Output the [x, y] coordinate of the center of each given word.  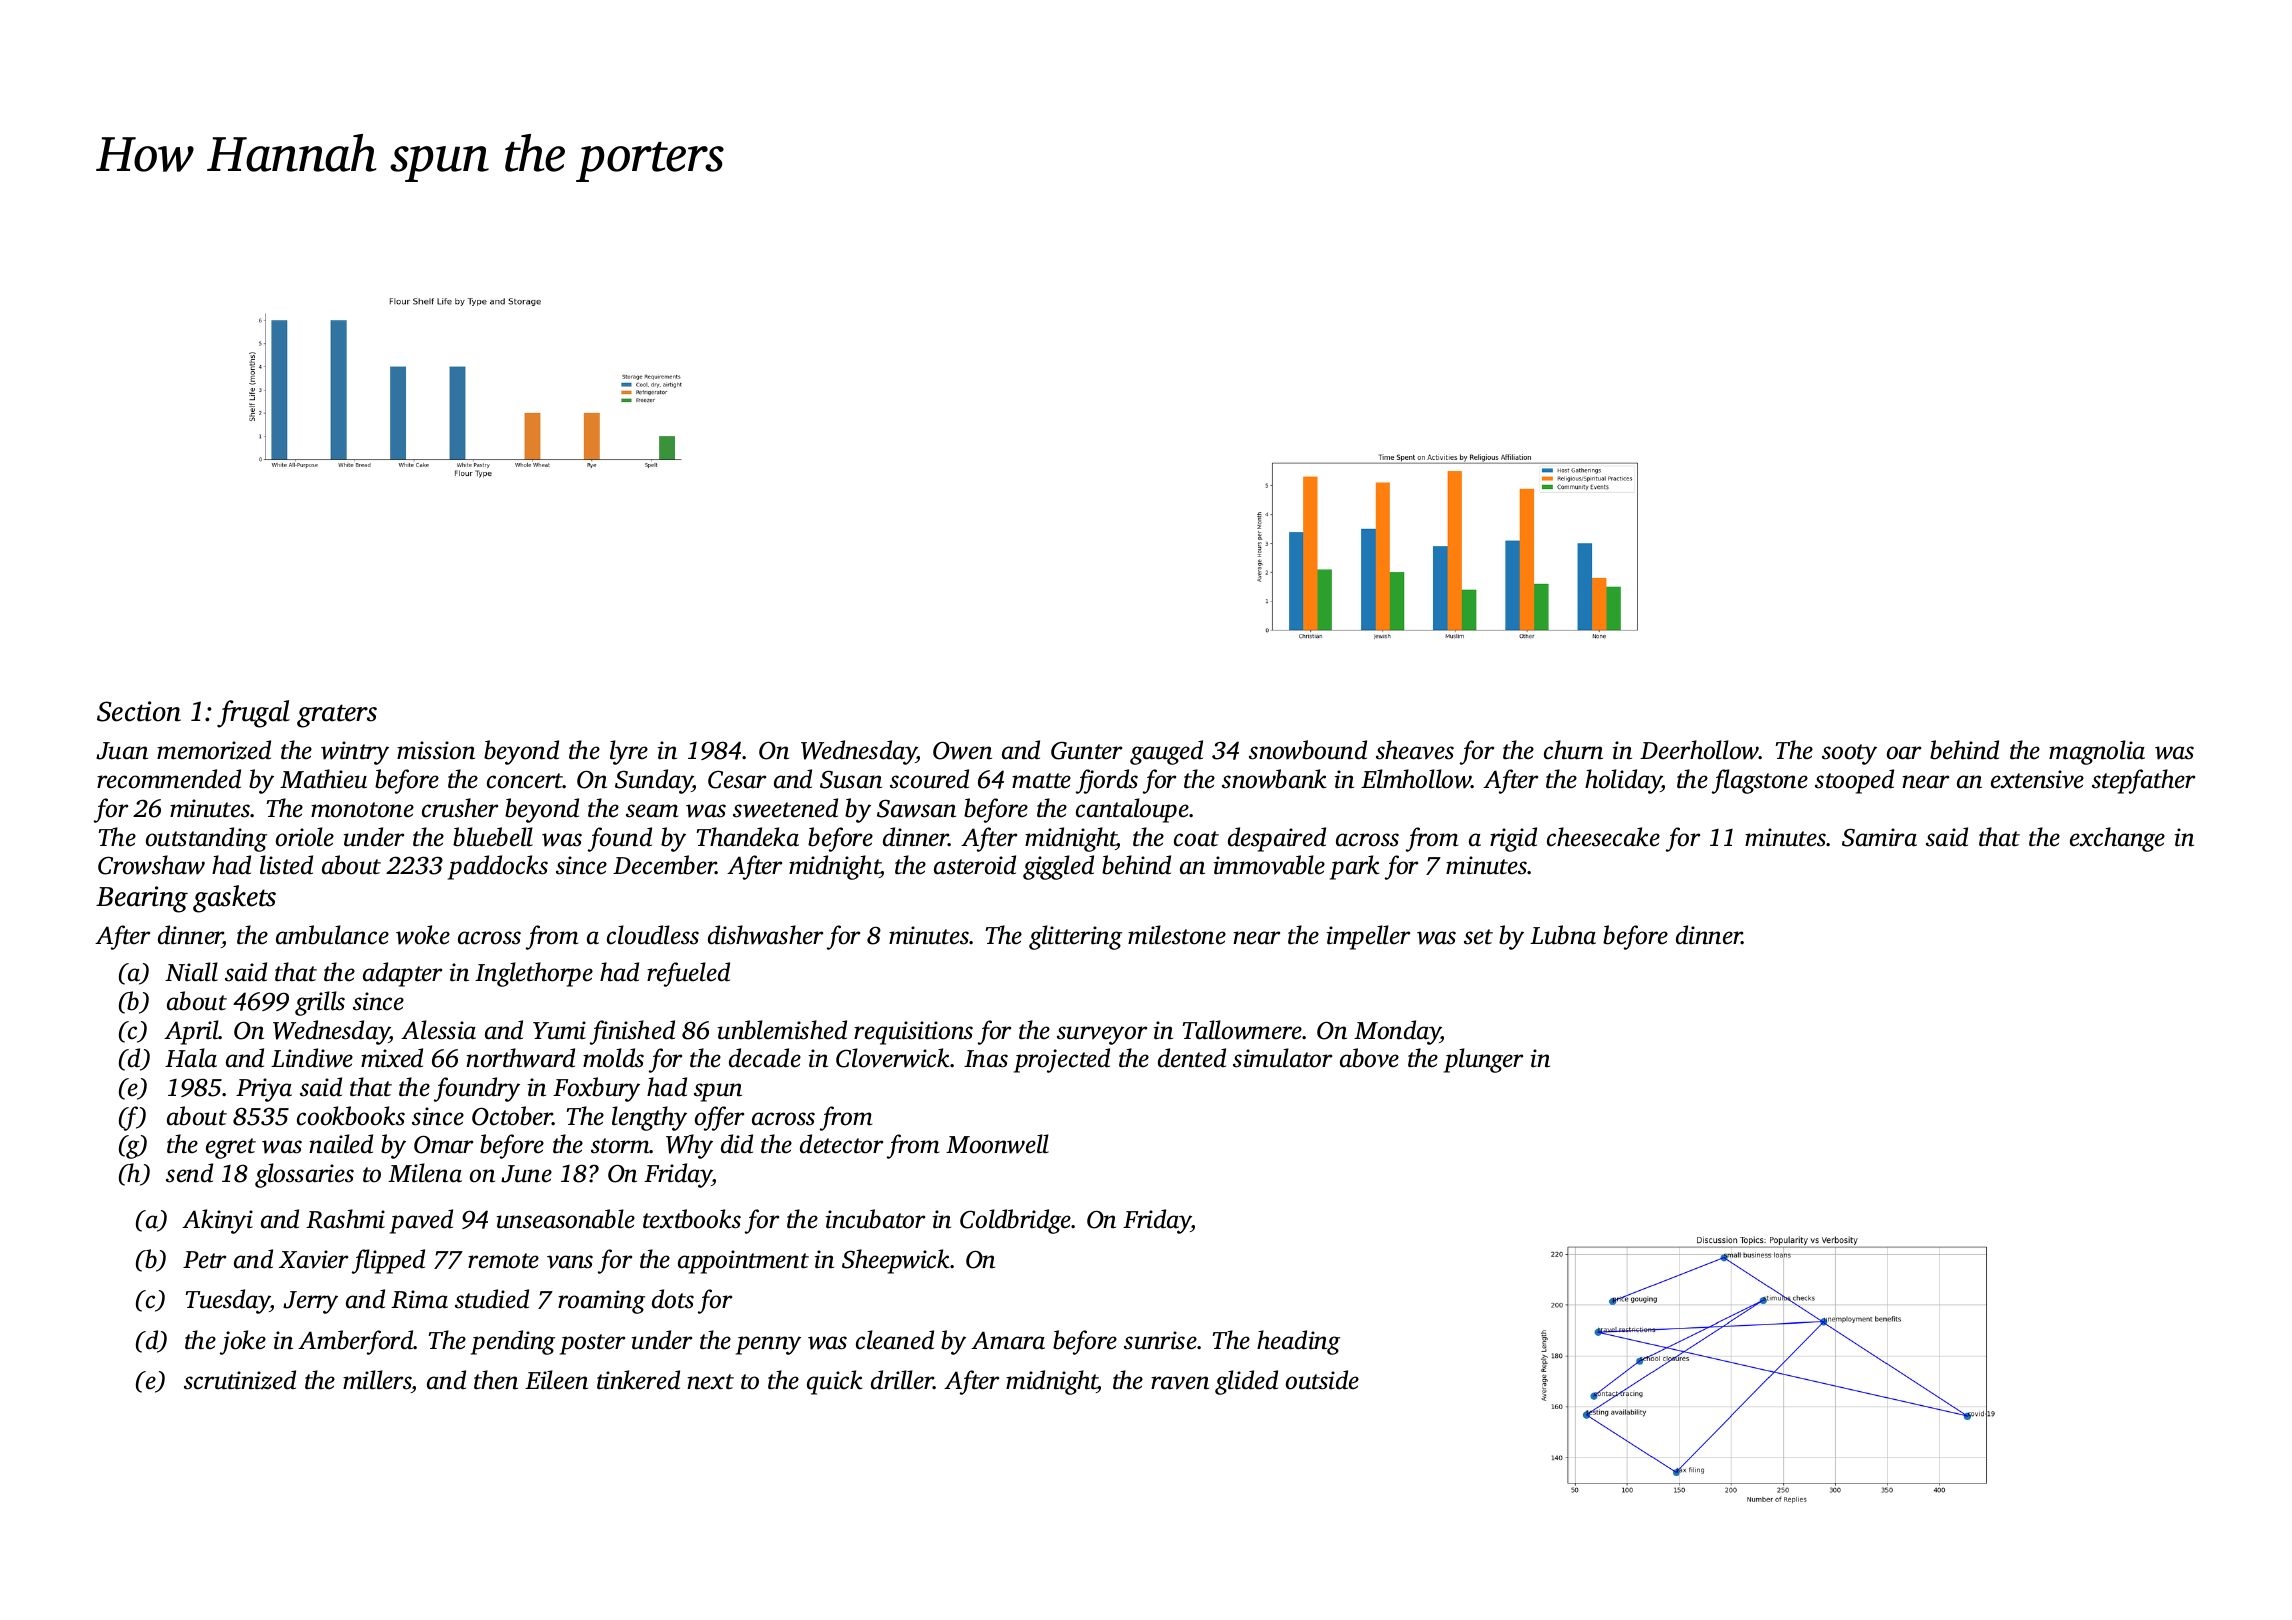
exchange [2117, 839]
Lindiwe [312, 1058]
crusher [460, 808]
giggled [1058, 867]
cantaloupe [1132, 810]
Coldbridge [1016, 1221]
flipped [388, 1261]
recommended [169, 779]
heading [1298, 1342]
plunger [1483, 1060]
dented [1192, 1058]
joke [243, 1342]
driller [902, 1380]
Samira [1879, 837]
